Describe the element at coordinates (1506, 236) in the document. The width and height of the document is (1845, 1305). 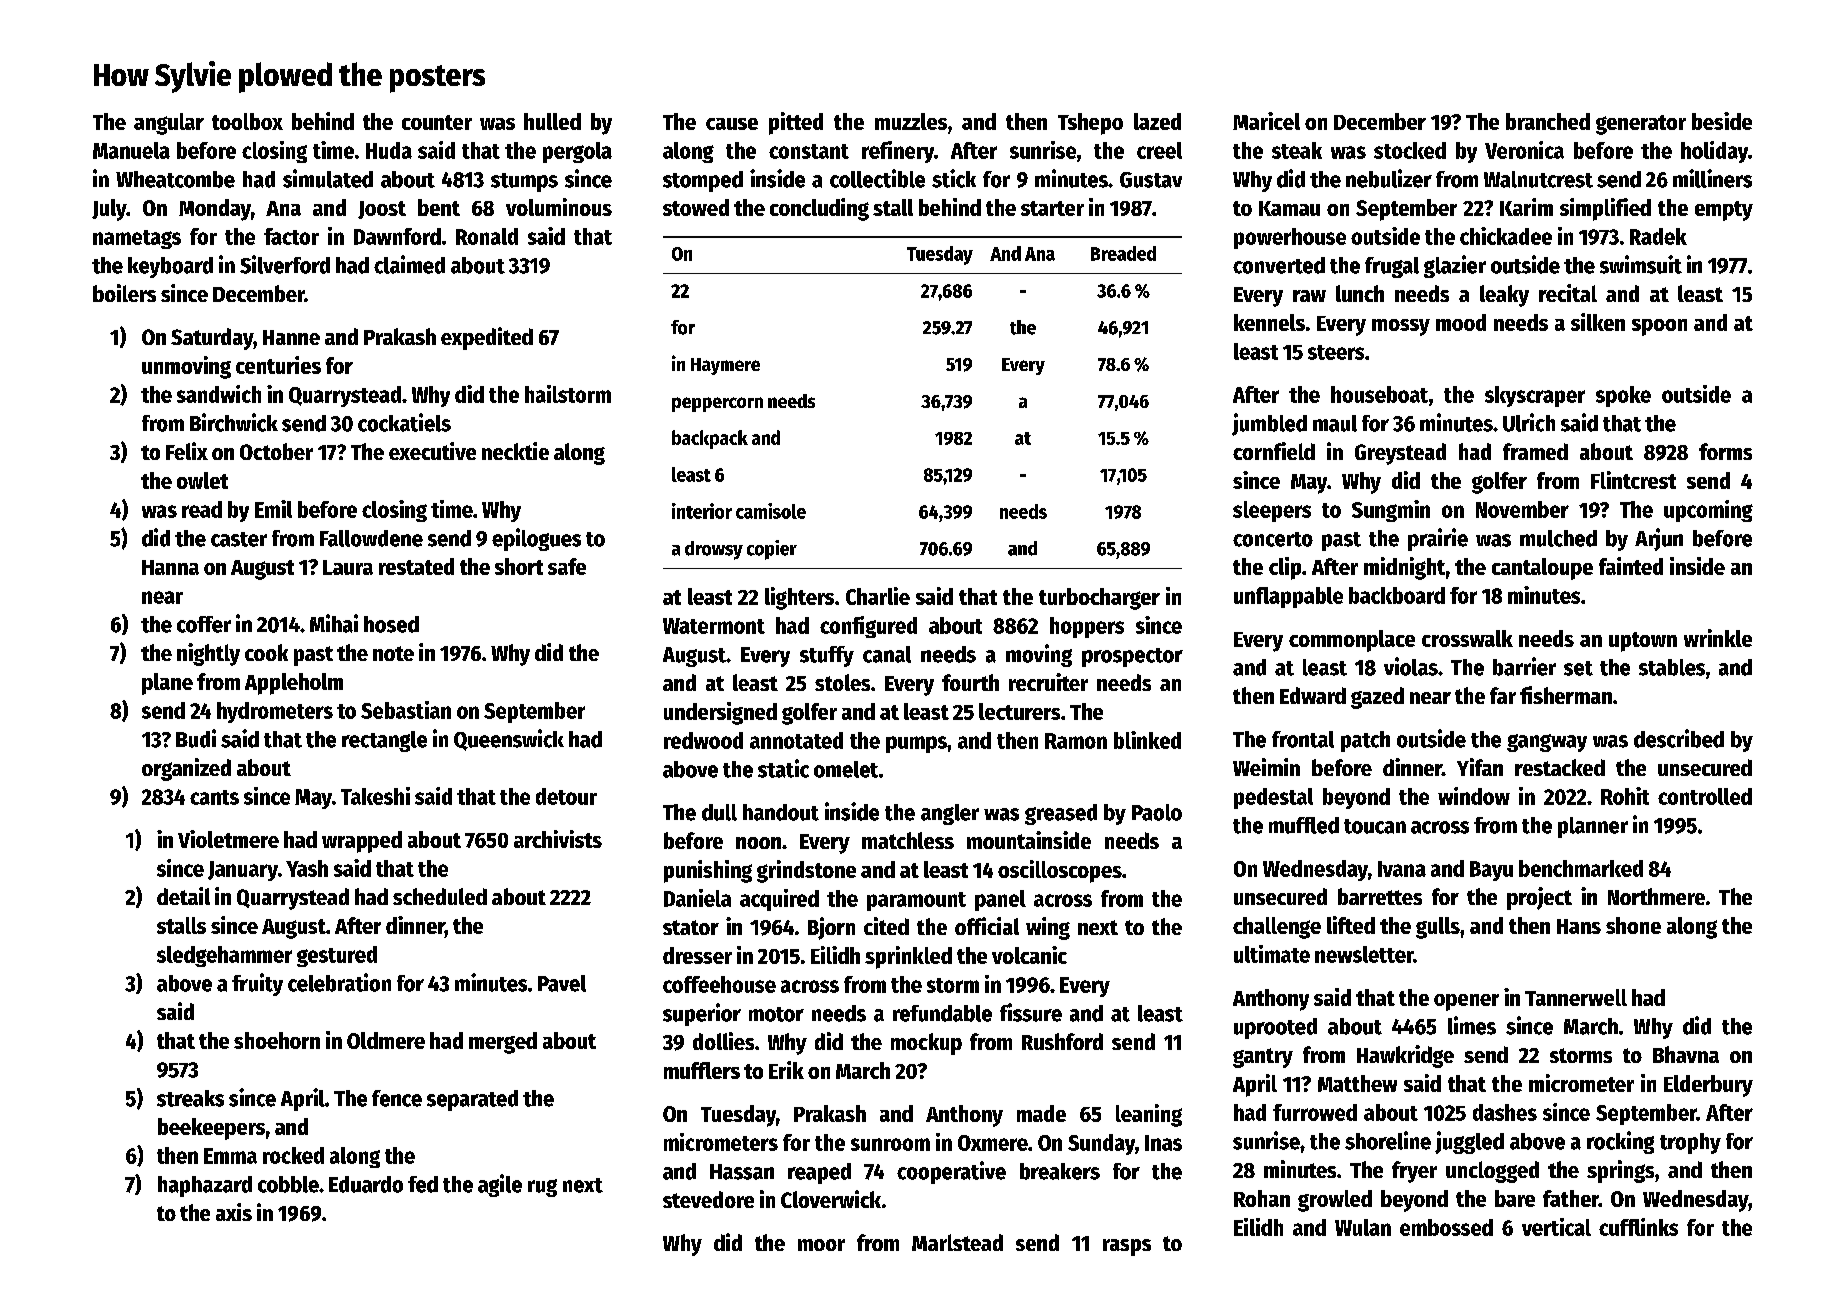
I see `chickadee` at that location.
